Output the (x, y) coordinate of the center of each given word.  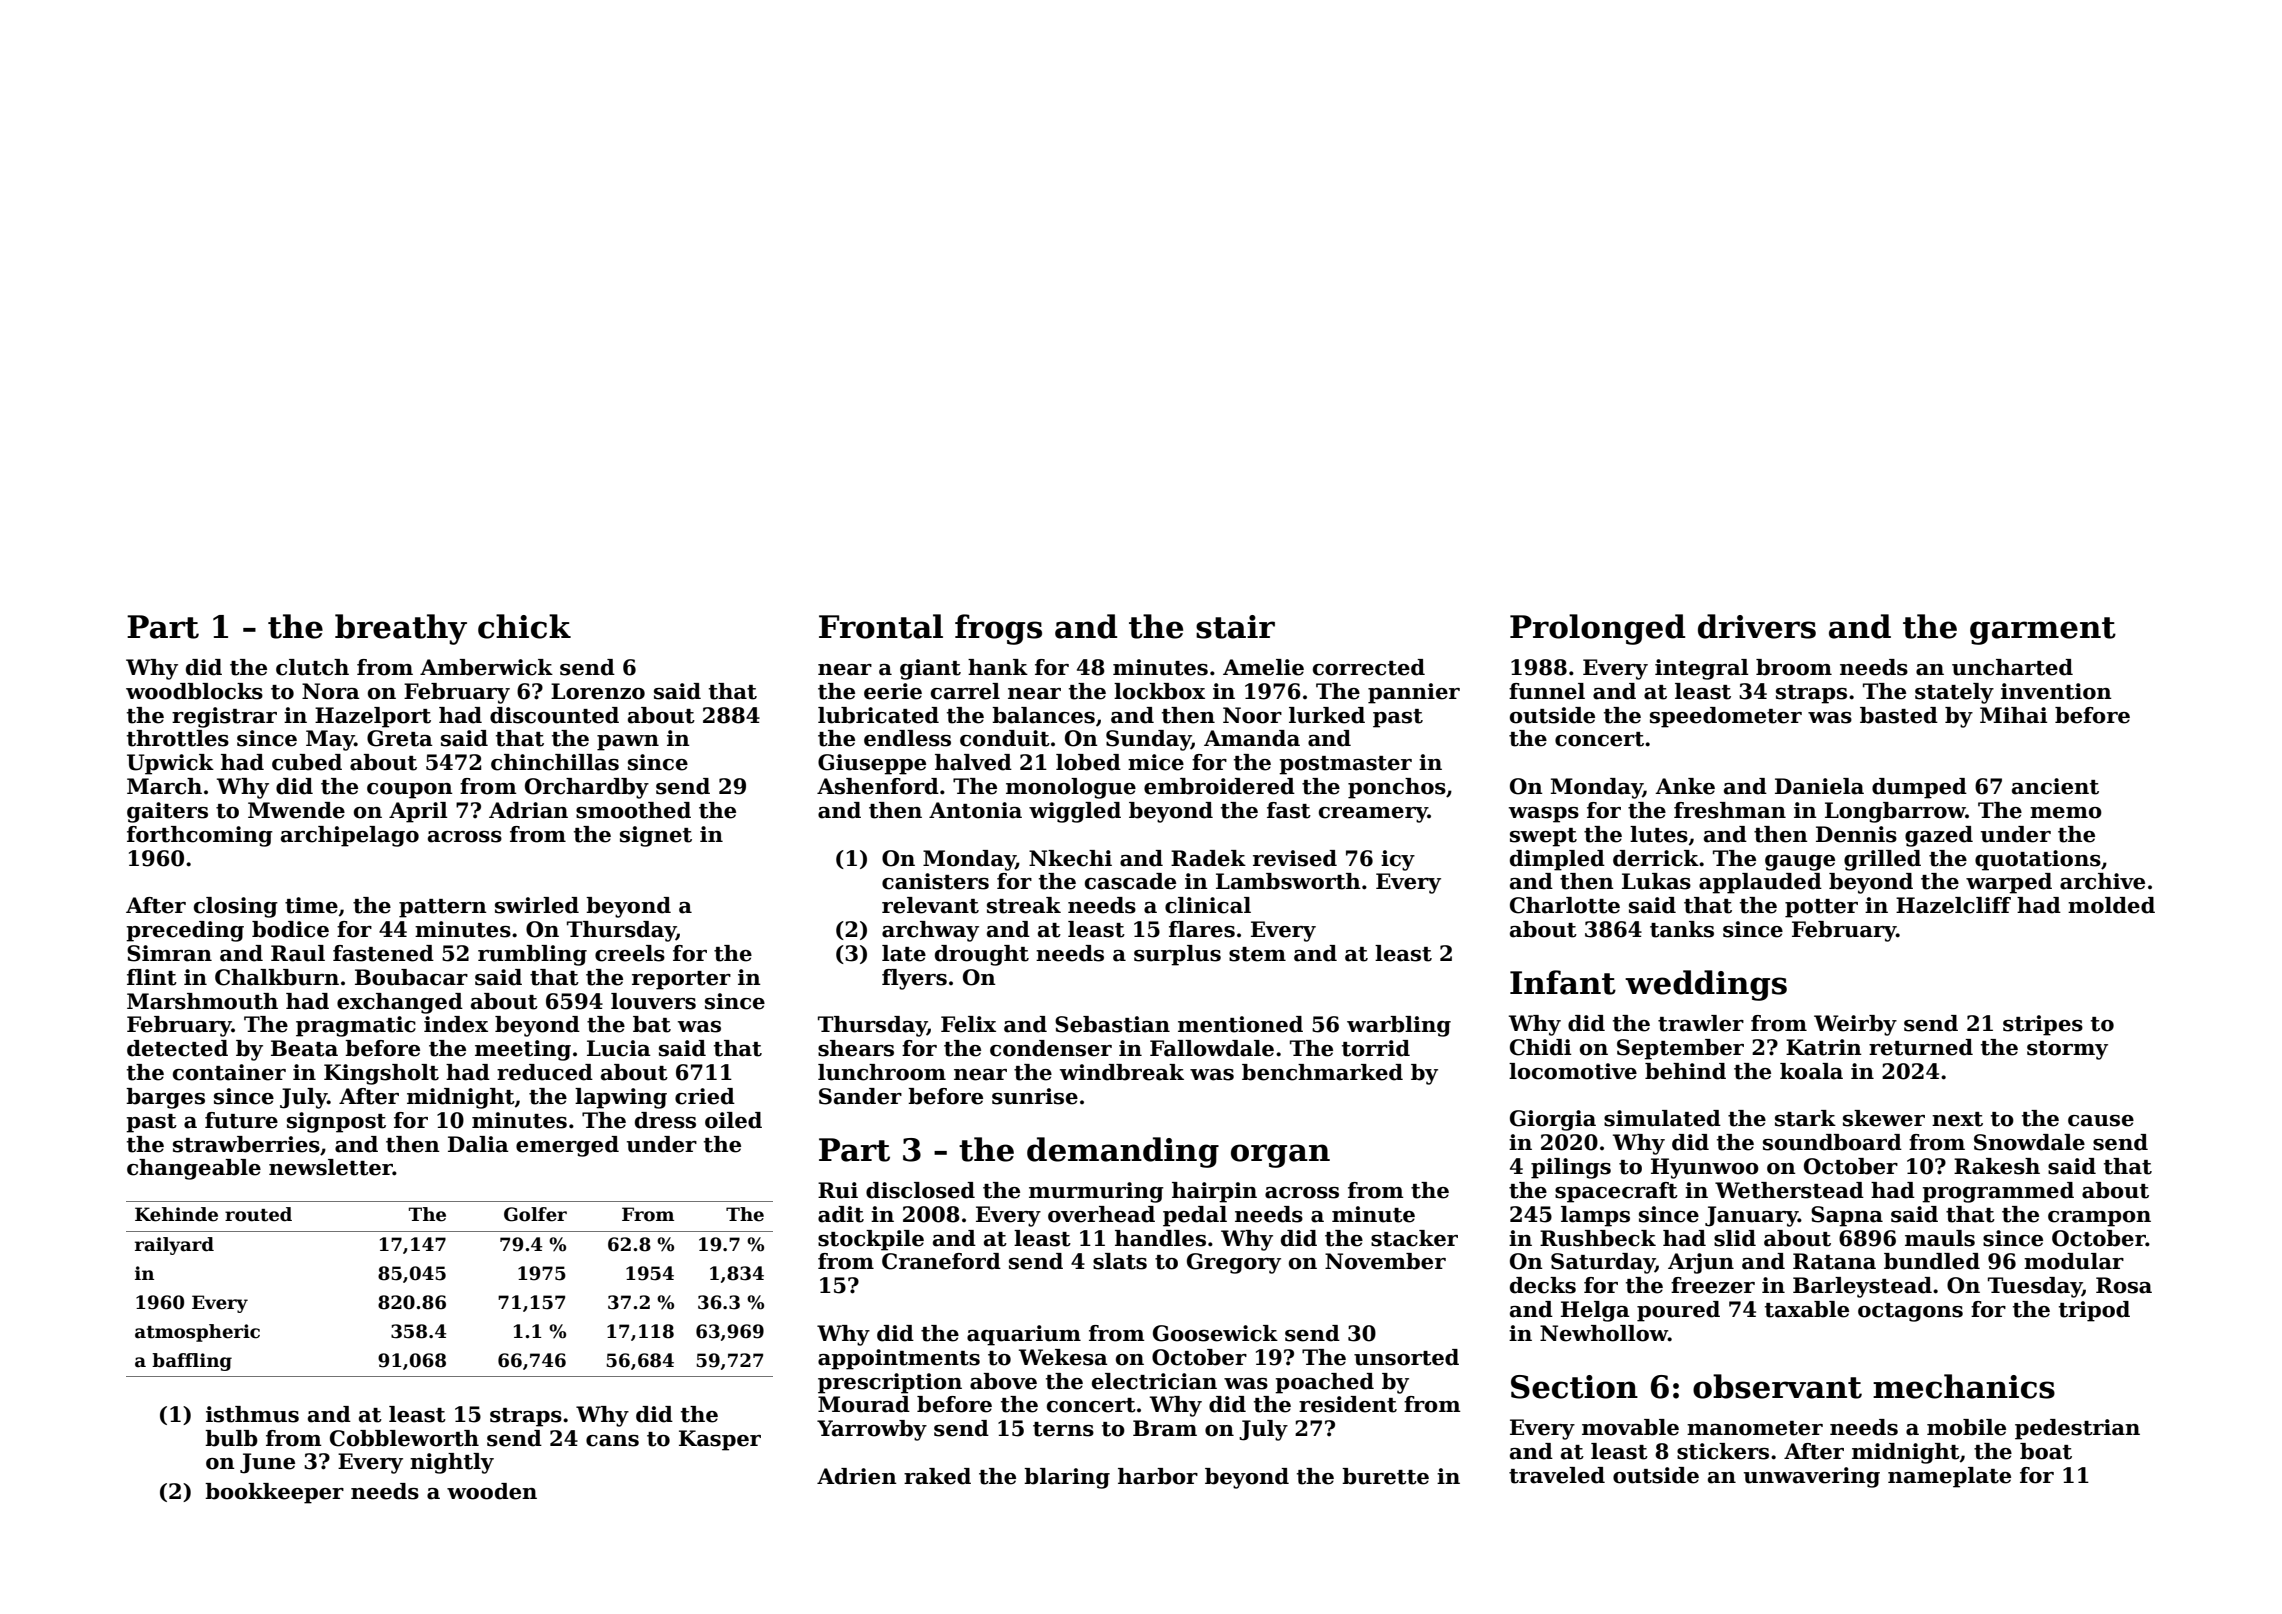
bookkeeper (274, 1493)
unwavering (1812, 1477)
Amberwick (486, 667)
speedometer (1726, 717)
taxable (1807, 1309)
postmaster (1345, 765)
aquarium (1024, 1335)
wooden (492, 1491)
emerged (567, 1146)
